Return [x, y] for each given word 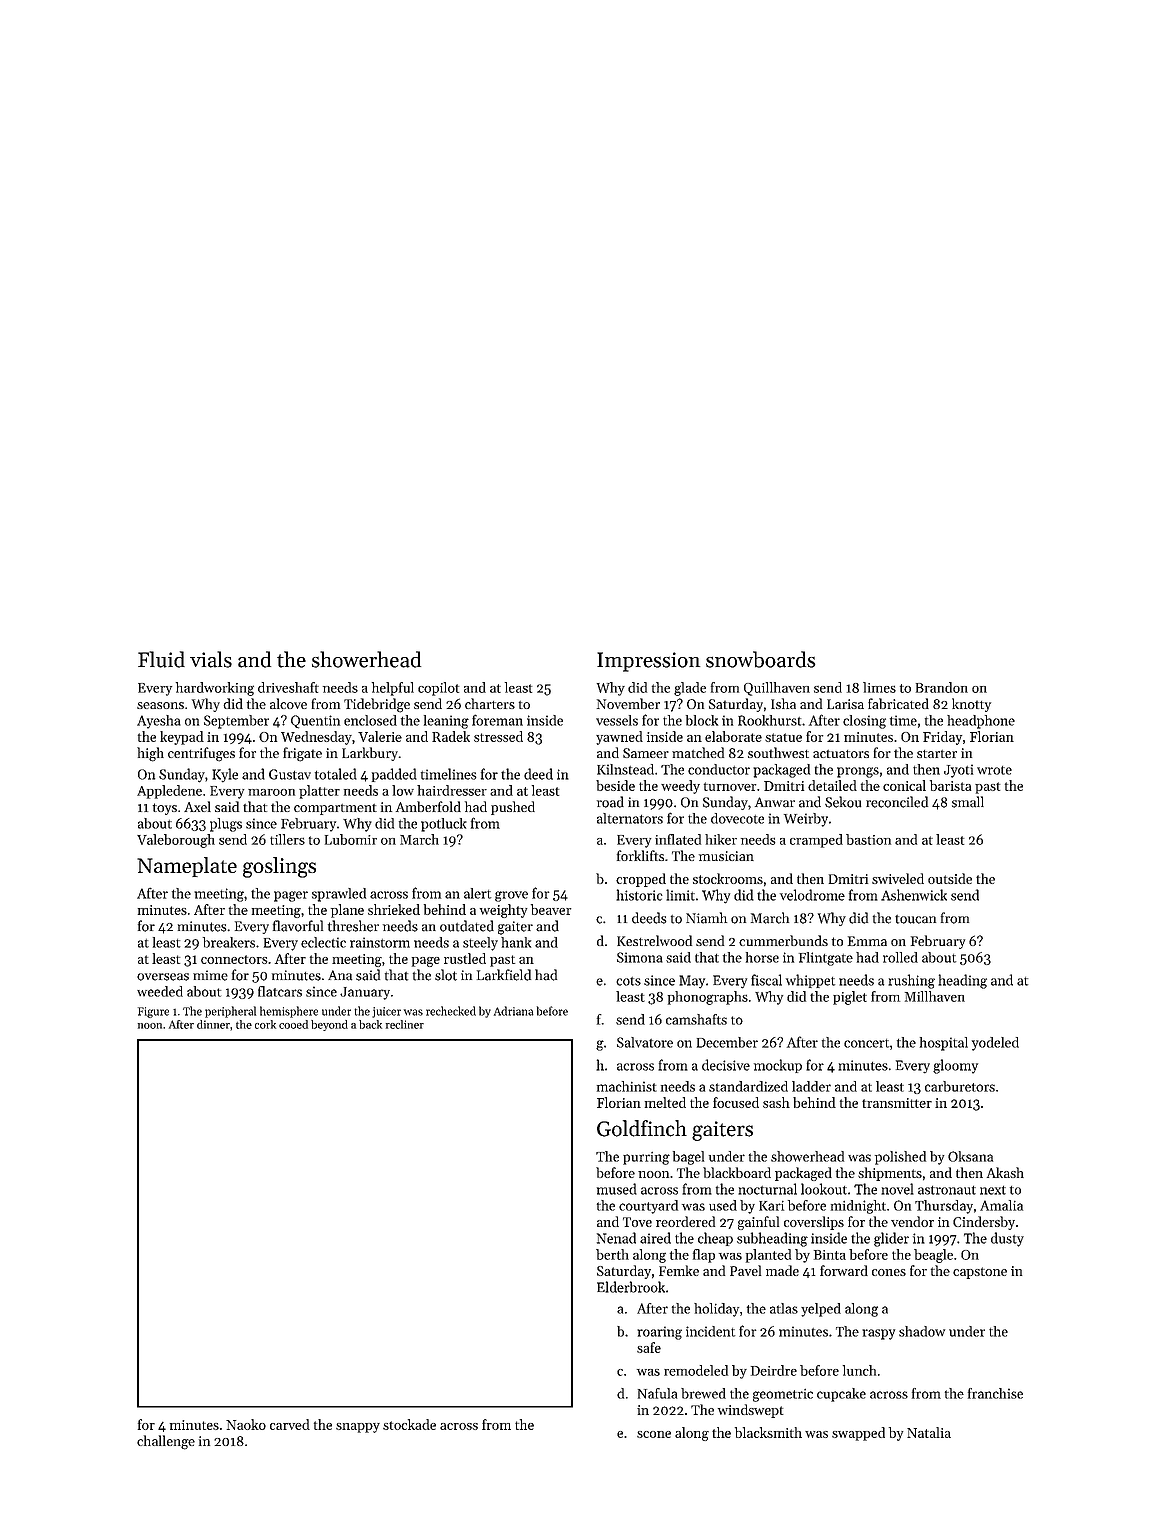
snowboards [760, 659]
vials [211, 659]
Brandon [942, 687]
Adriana [514, 1011]
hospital [944, 1044]
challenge [166, 1442]
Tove [637, 1222]
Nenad [616, 1238]
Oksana [970, 1156]
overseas [163, 977]
